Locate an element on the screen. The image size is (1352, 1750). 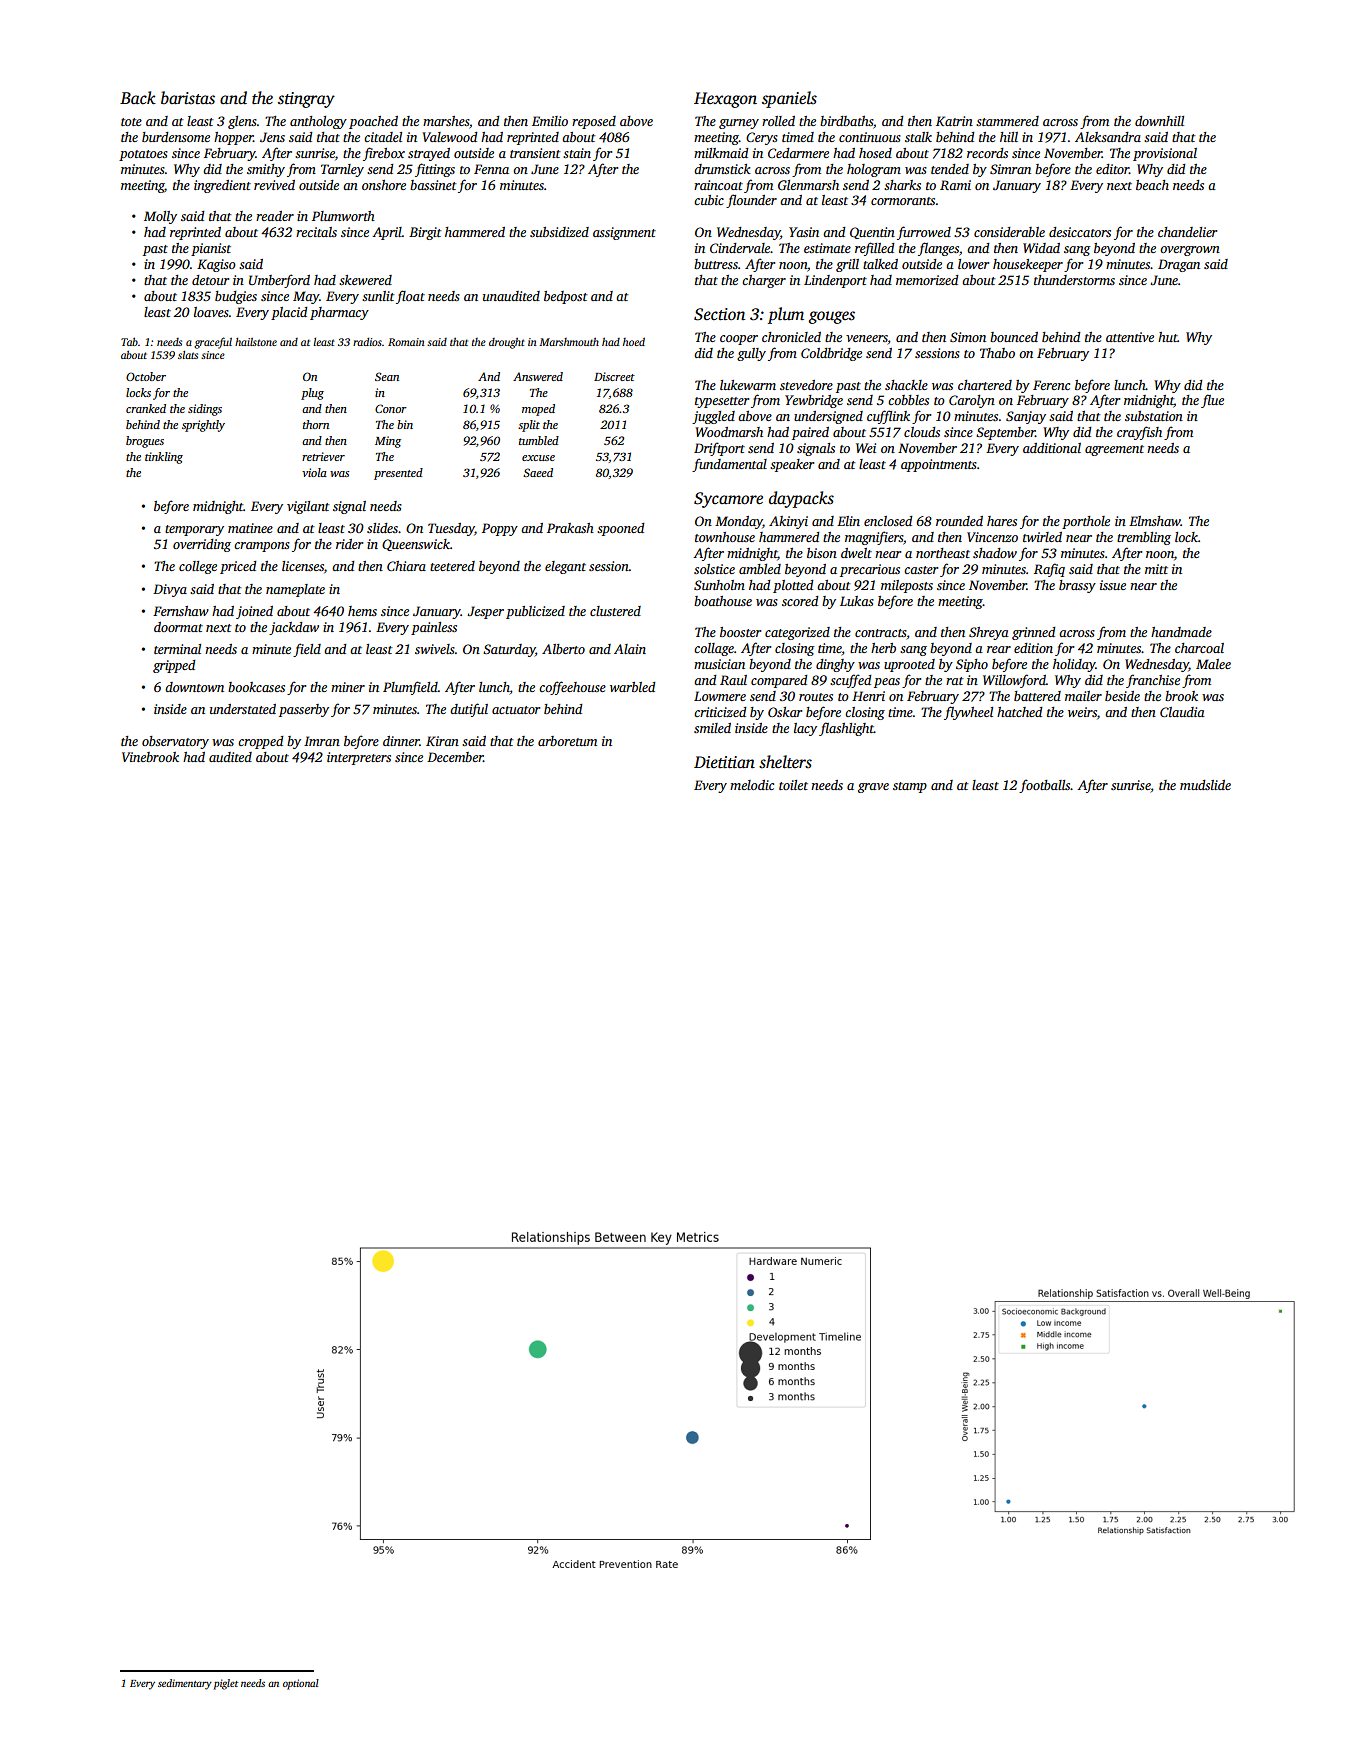
baristas is located at coordinates (188, 98).
